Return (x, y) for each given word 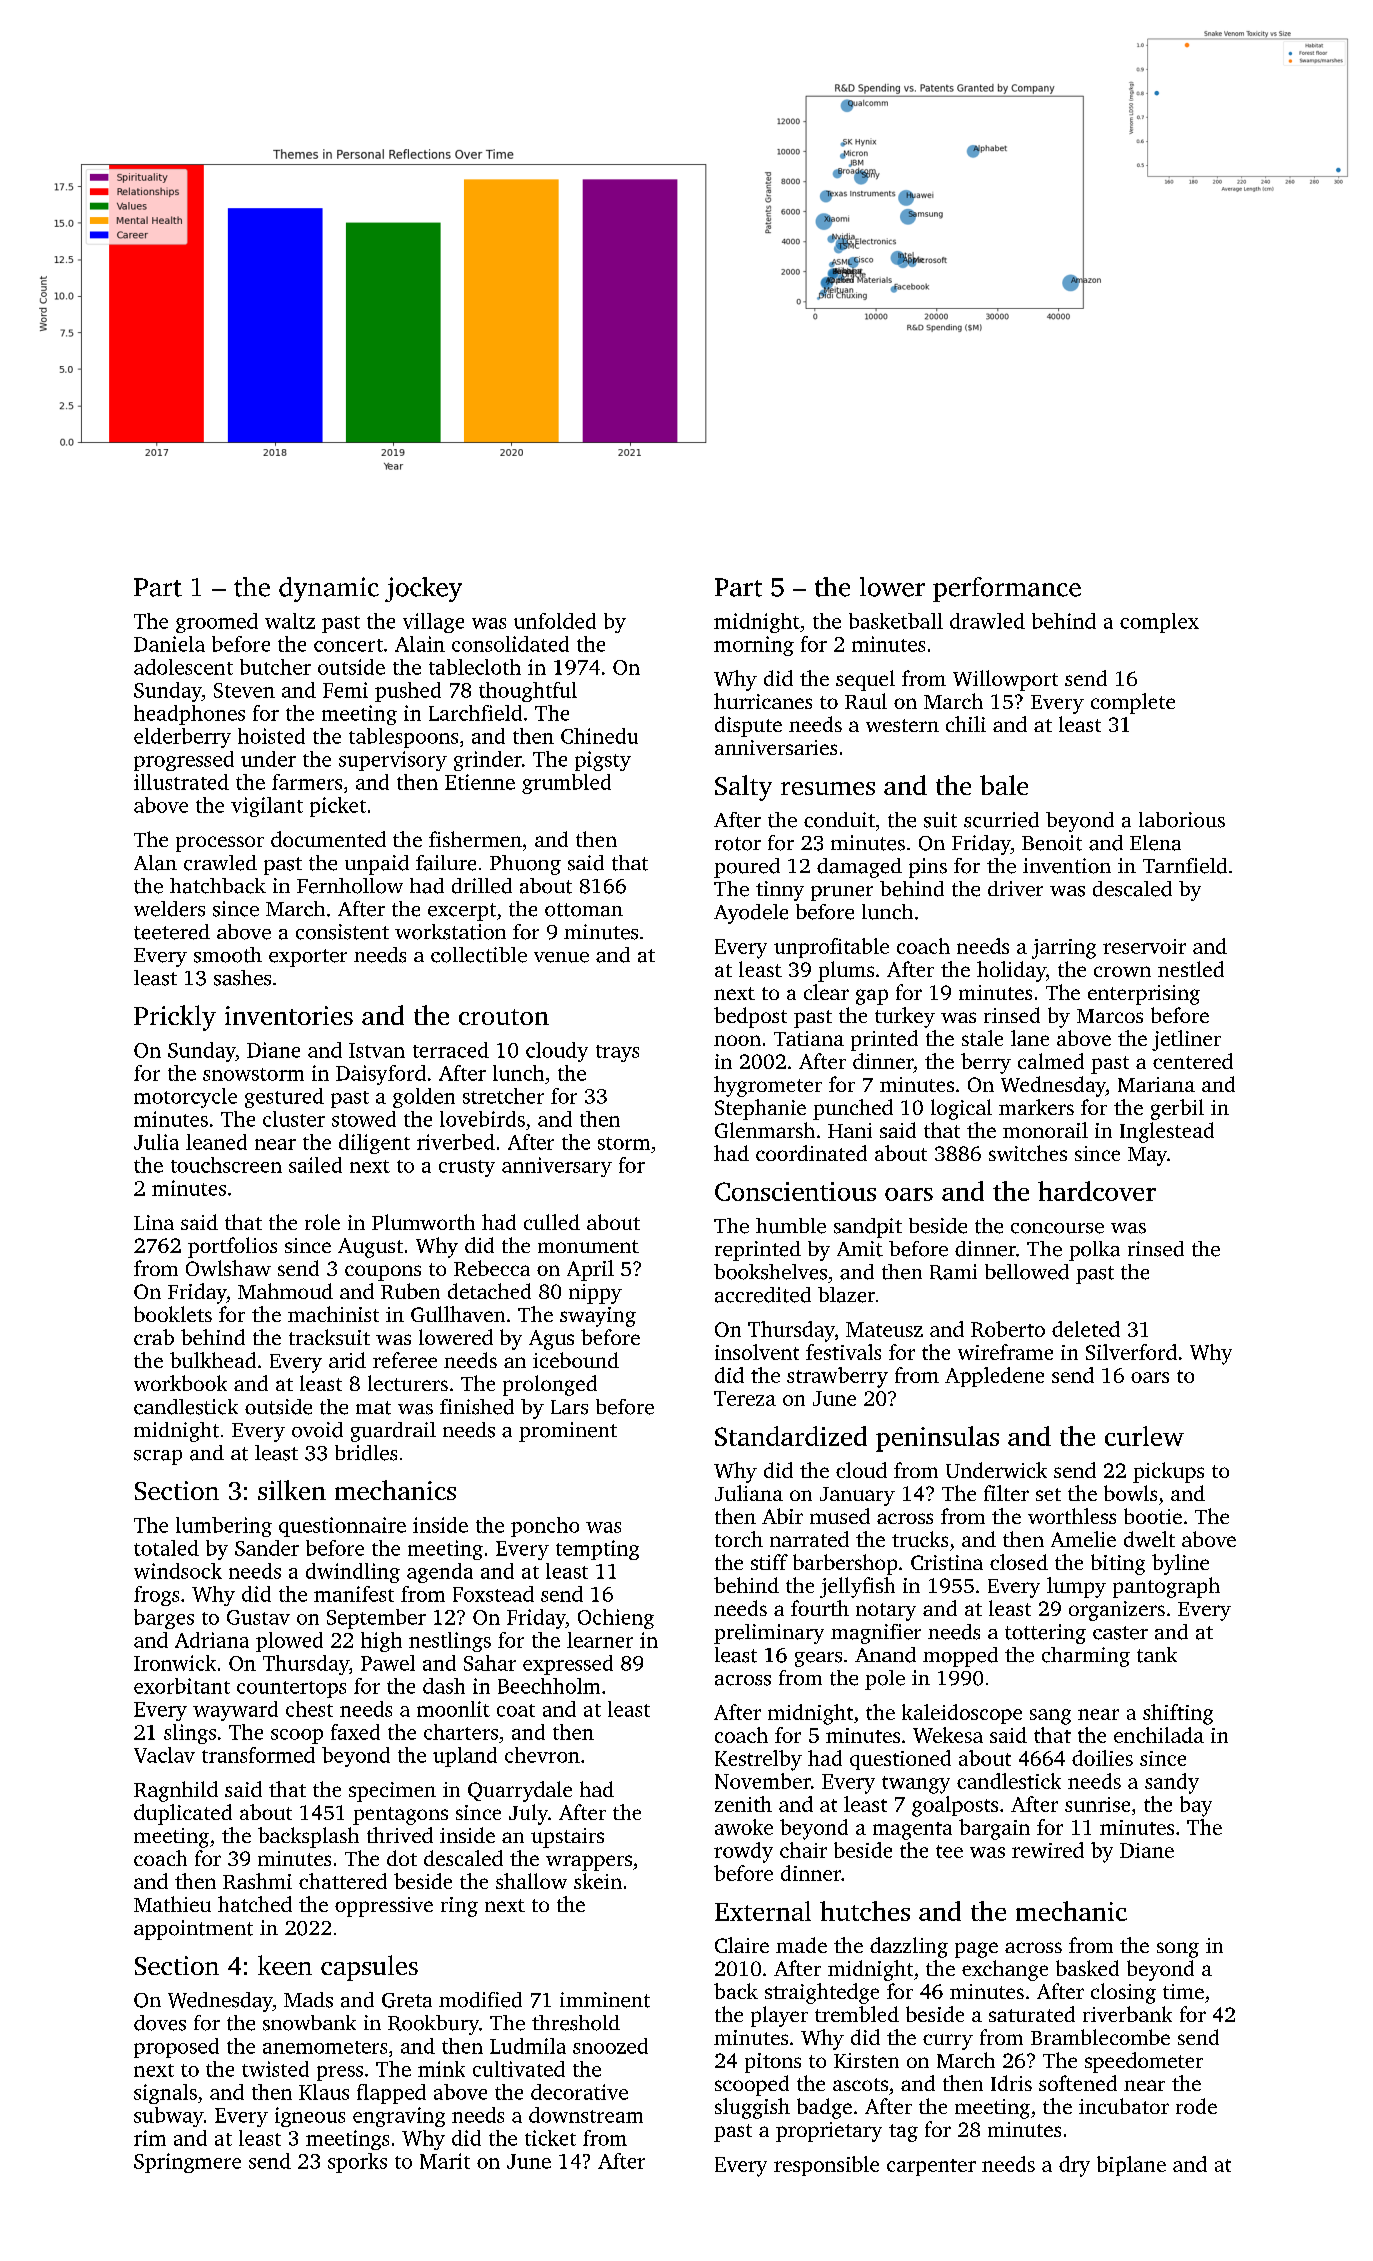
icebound (576, 1360)
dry (1074, 2166)
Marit (445, 2161)
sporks (357, 2163)
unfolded (555, 621)
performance (1007, 589)
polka (1094, 1251)
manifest (354, 1594)
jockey (423, 589)
